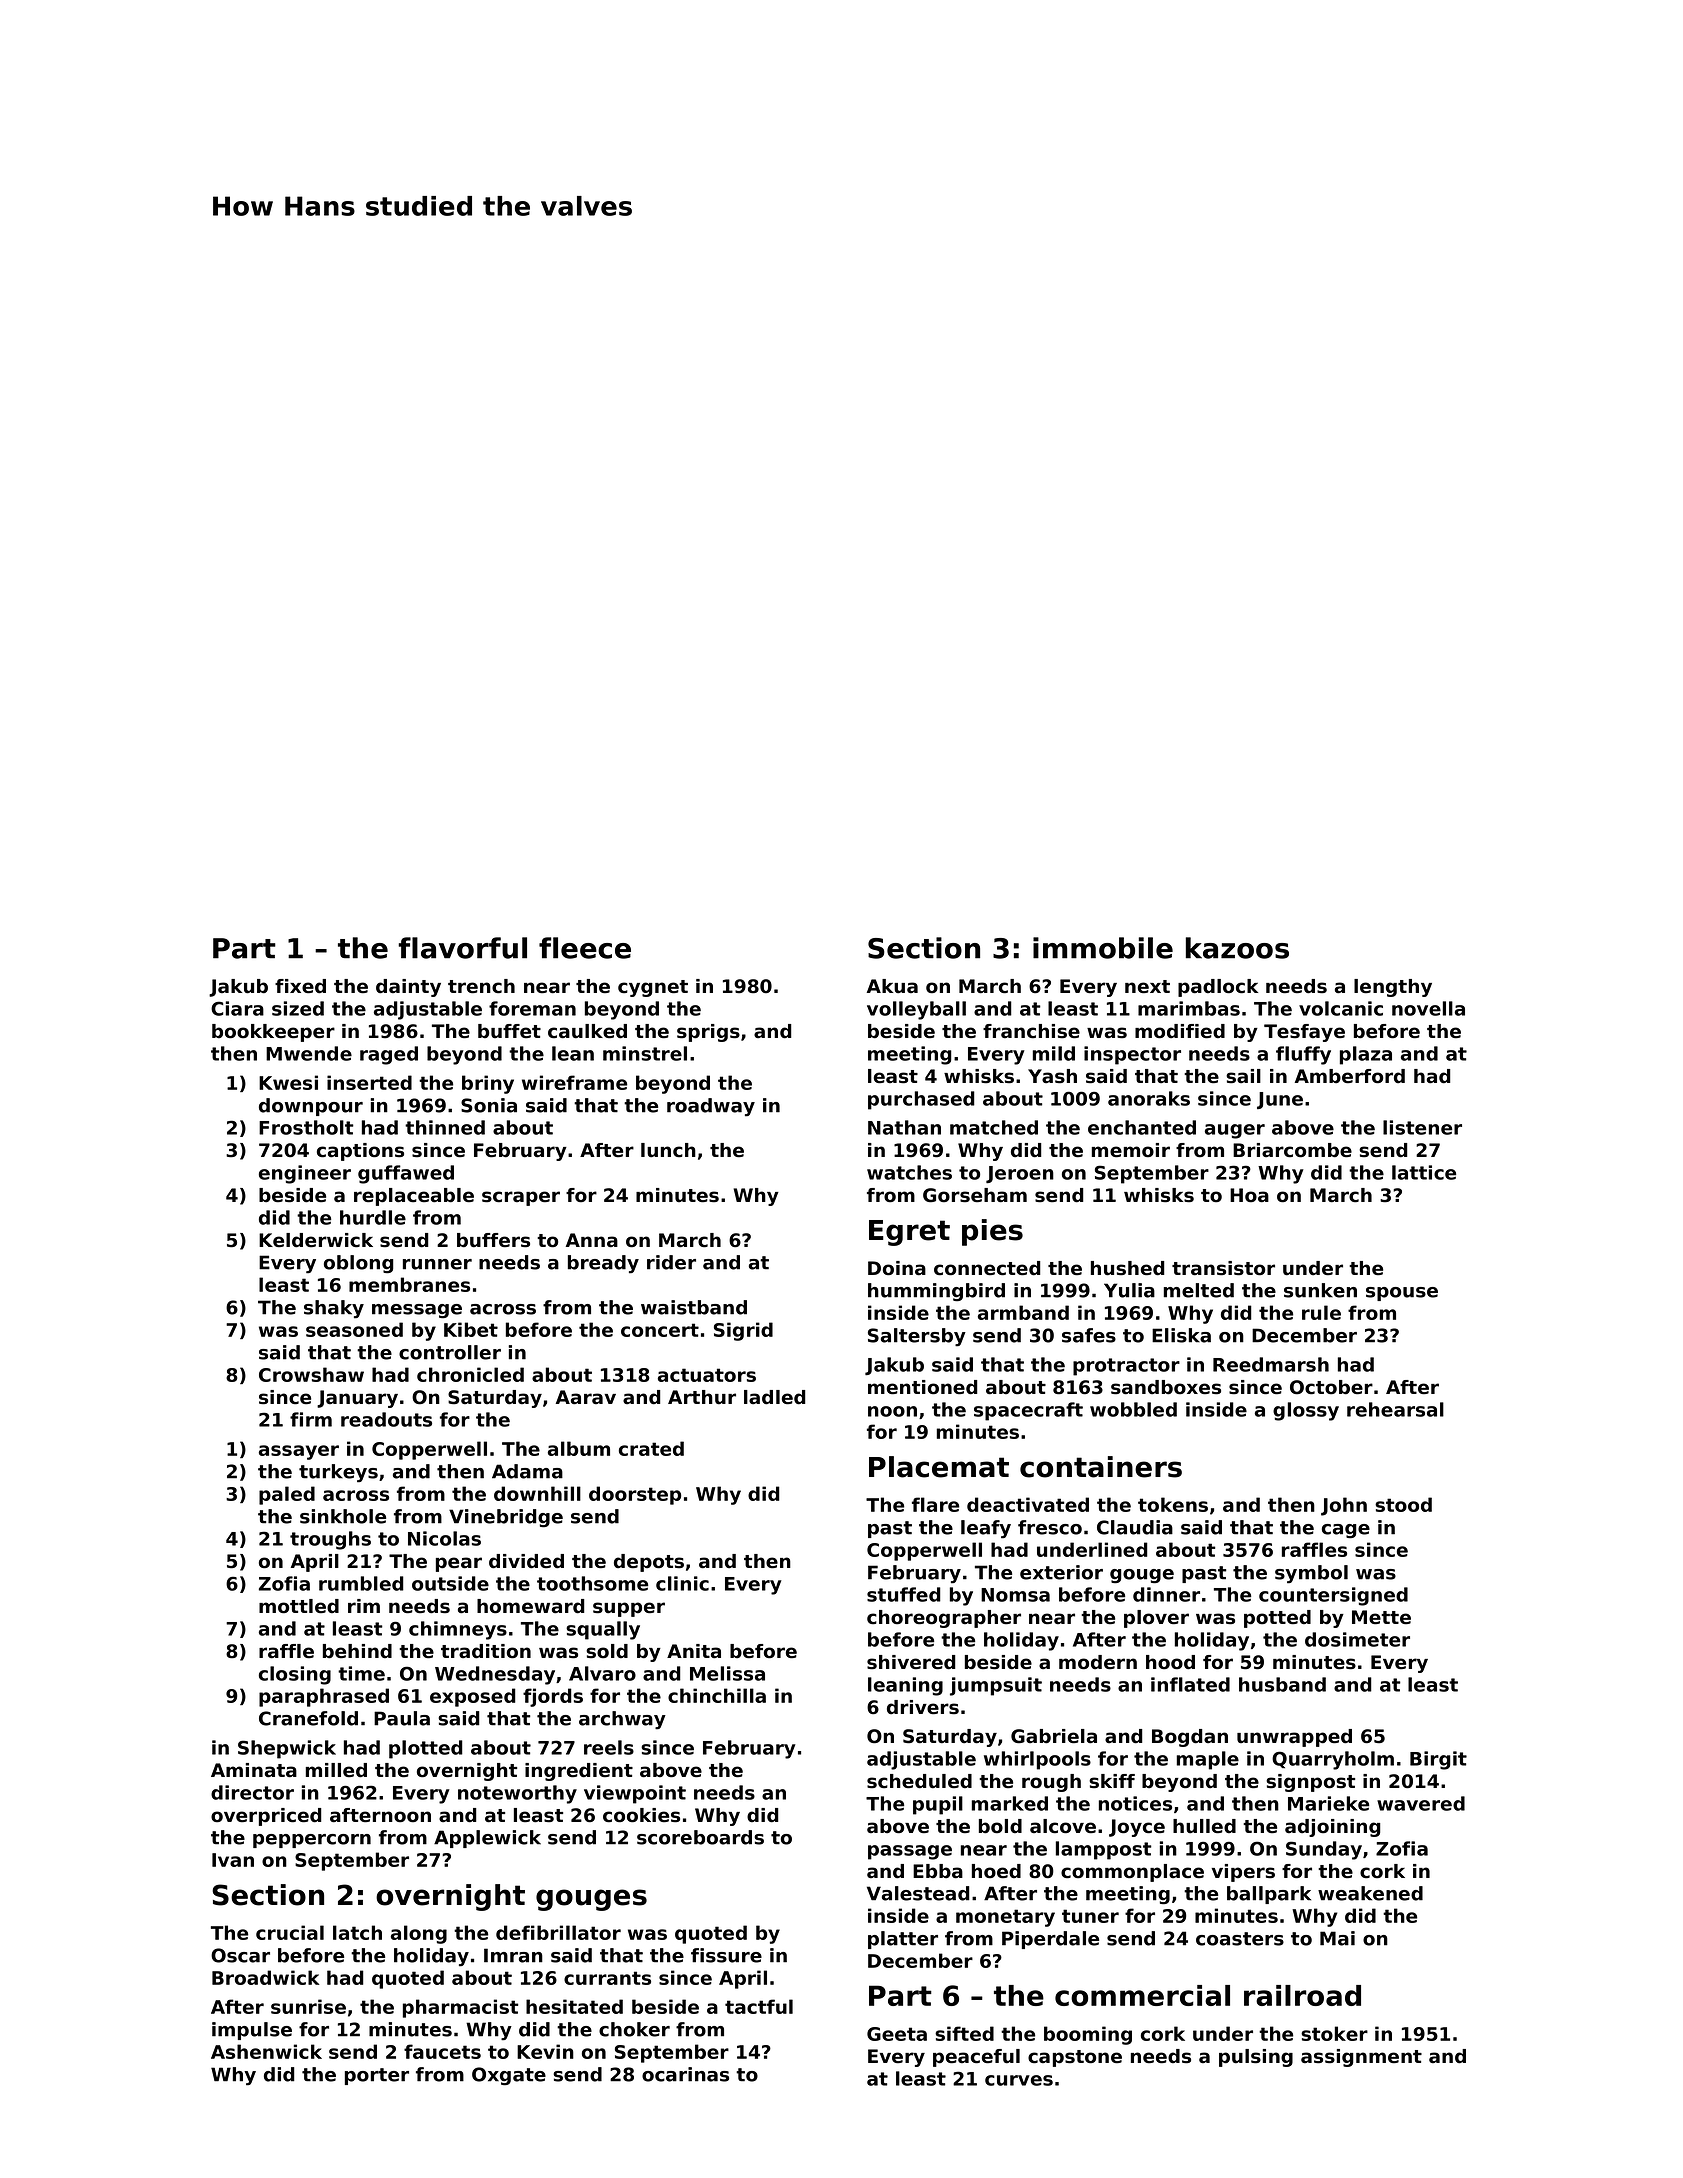 The image size is (1683, 2178). What do you see at coordinates (694, 1307) in the screenshot?
I see `waistband` at bounding box center [694, 1307].
